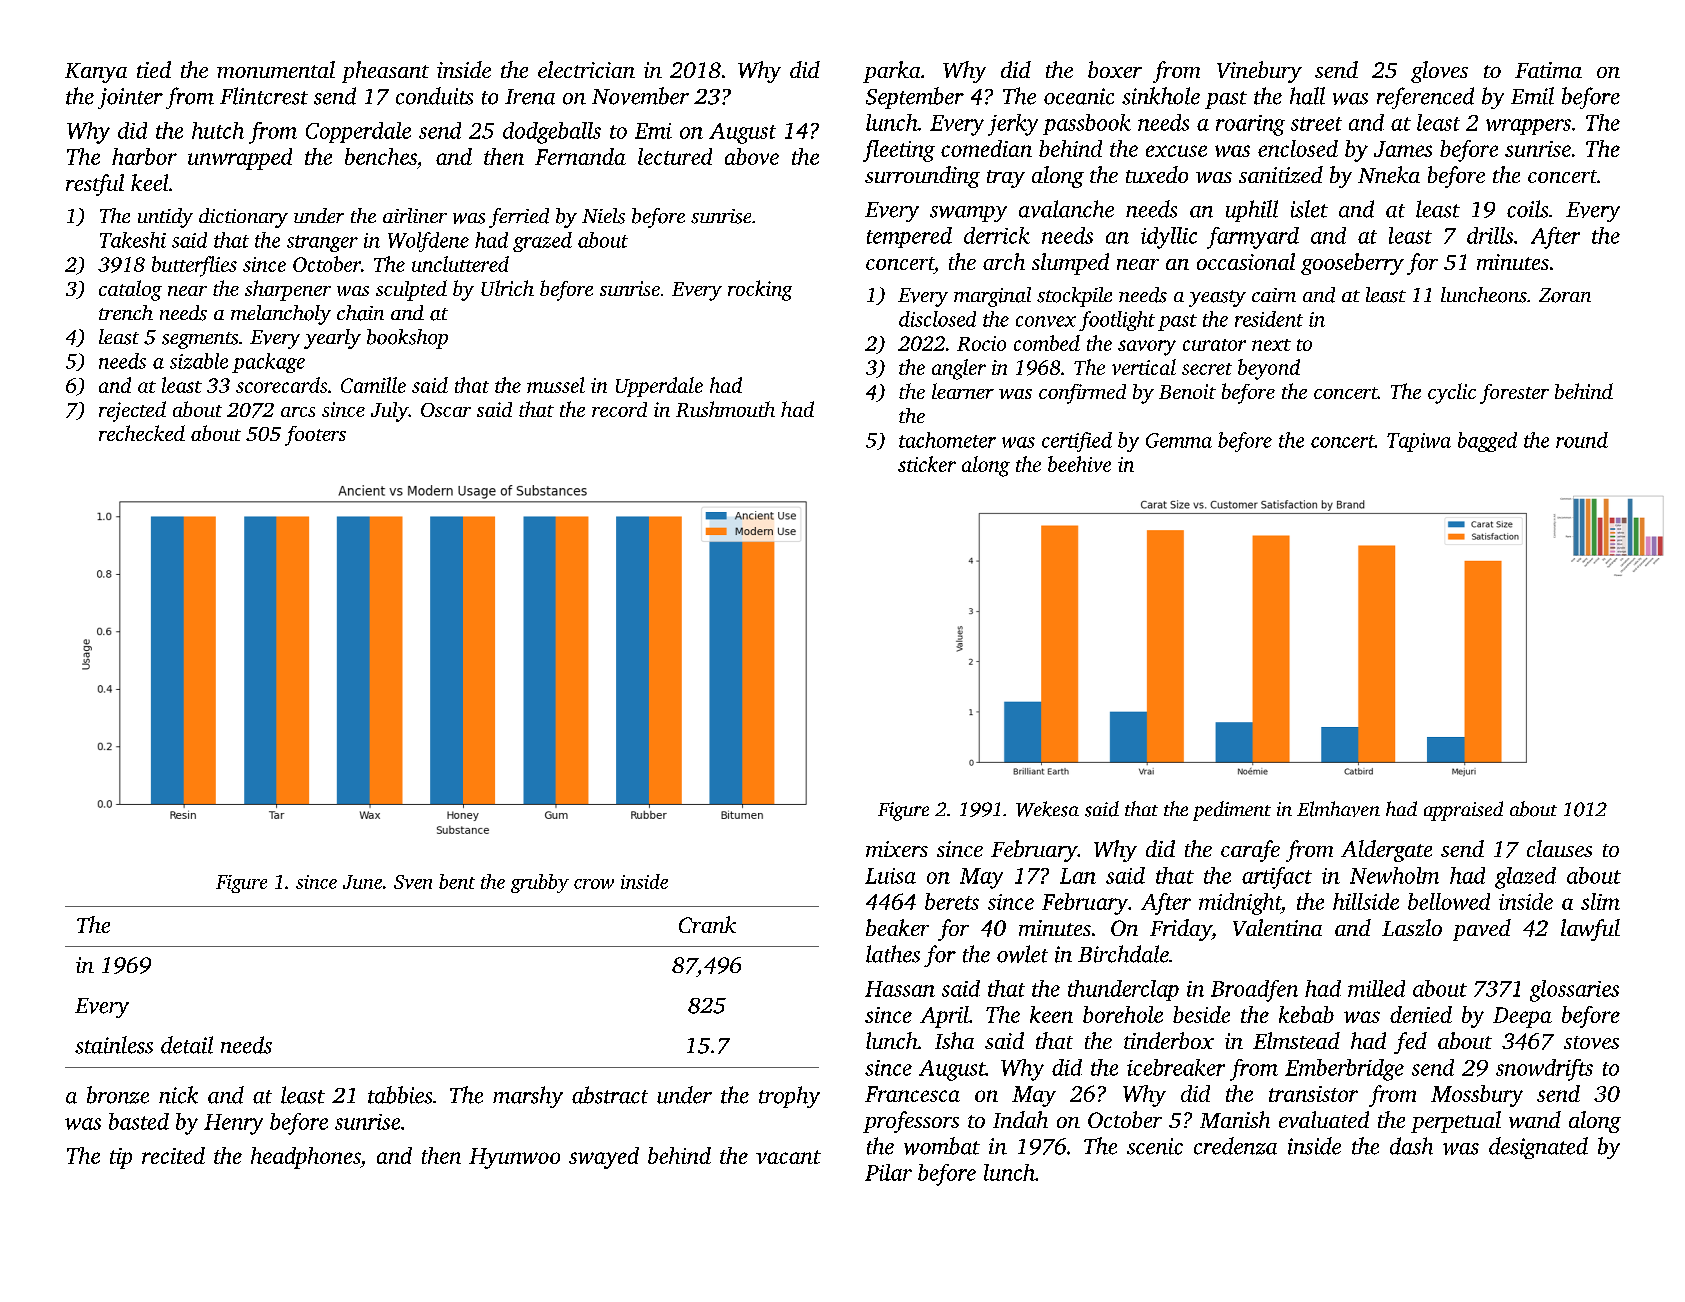  What do you see at coordinates (126, 312) in the screenshot?
I see `trench` at bounding box center [126, 312].
